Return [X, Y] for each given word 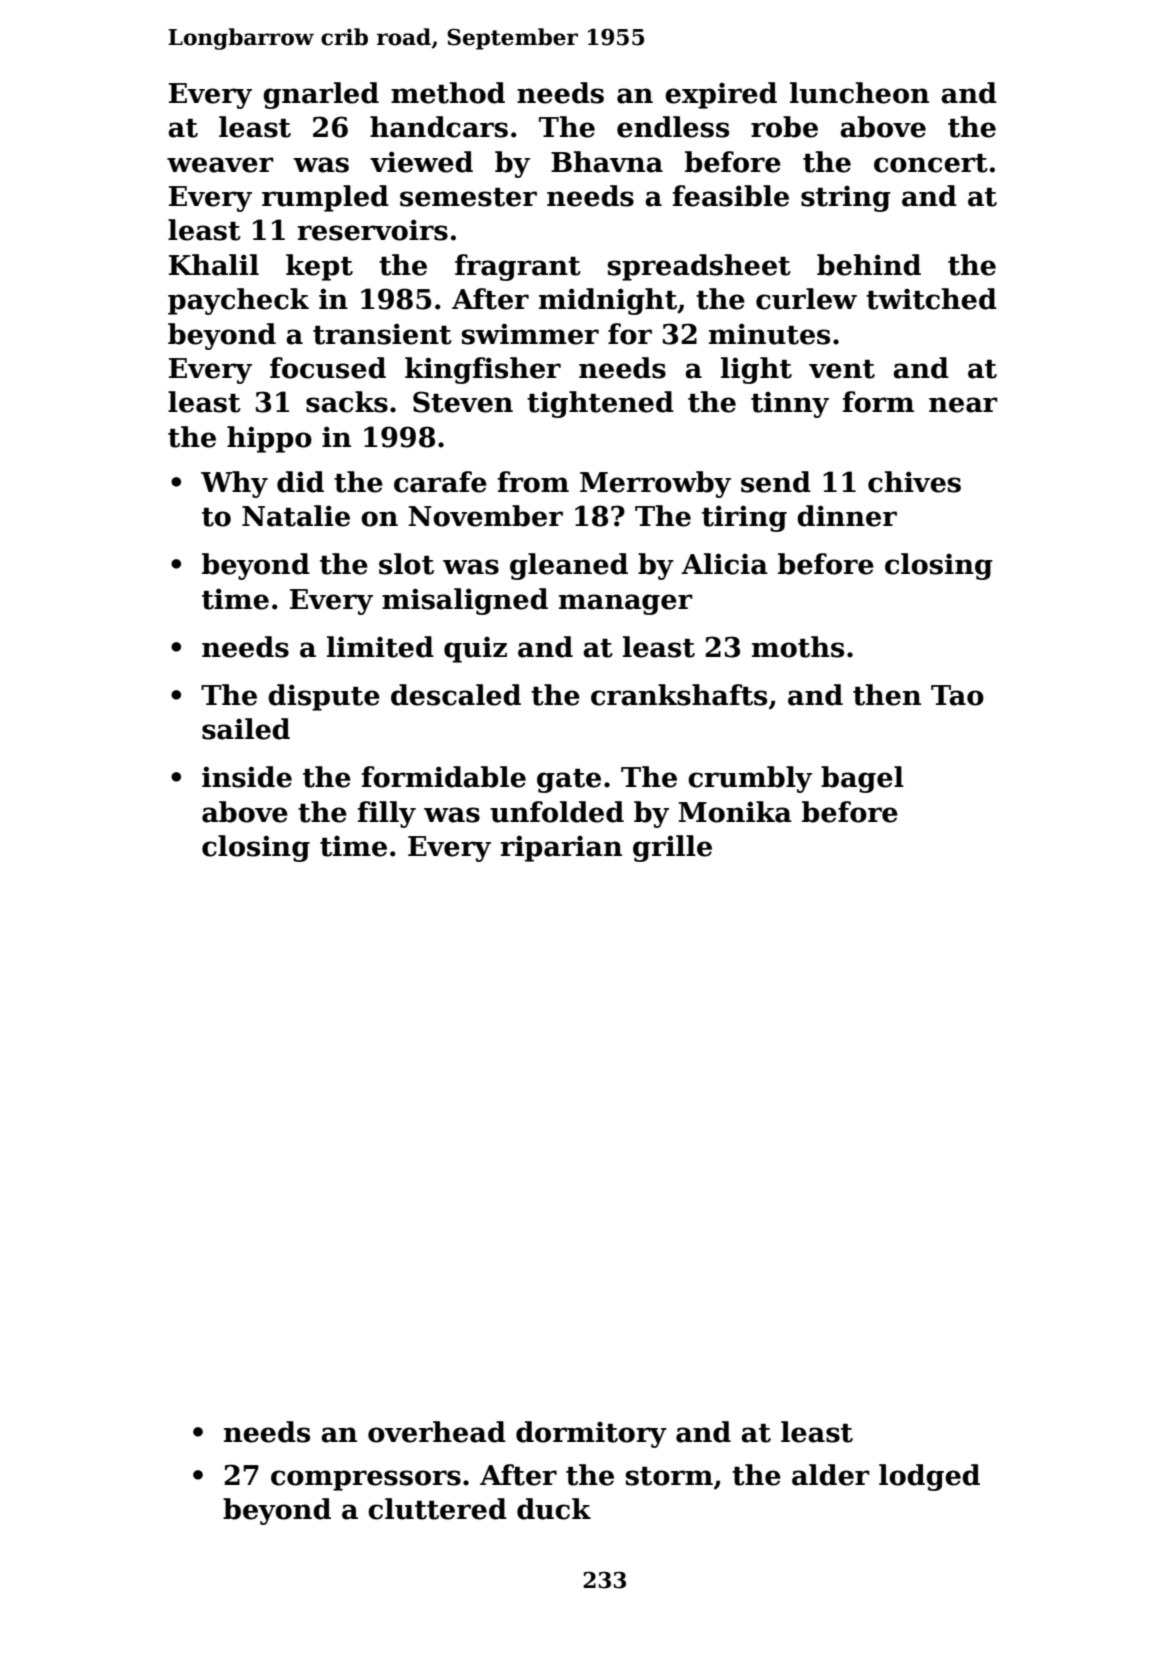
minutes [769, 334]
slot [406, 564]
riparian [561, 848]
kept [319, 267]
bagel [862, 779]
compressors [366, 1480]
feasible [731, 196]
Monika [735, 812]
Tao [957, 695]
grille [672, 848]
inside [247, 777]
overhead [437, 1432]
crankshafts [679, 695]
